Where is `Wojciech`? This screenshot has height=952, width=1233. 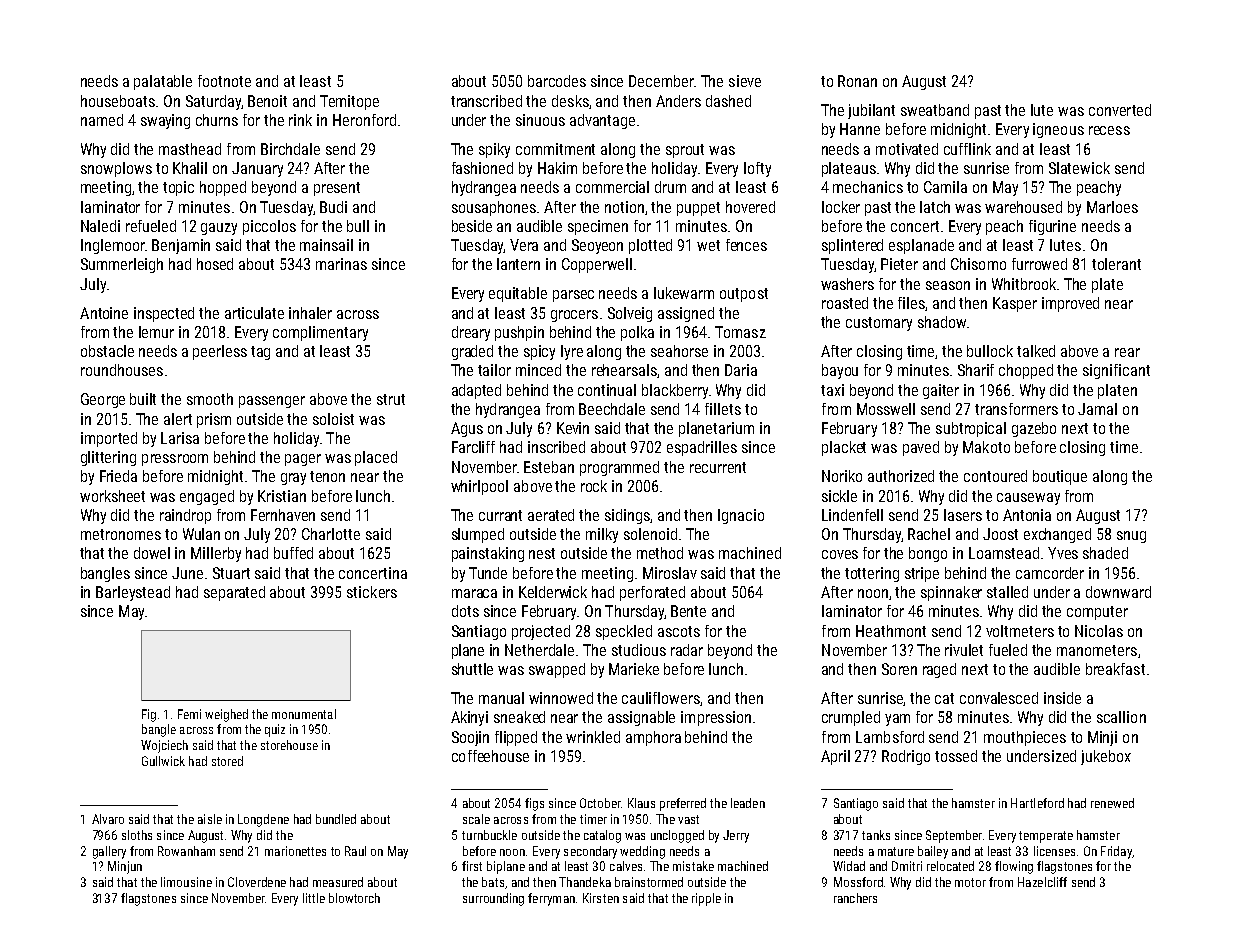
Wojciech is located at coordinates (164, 746).
